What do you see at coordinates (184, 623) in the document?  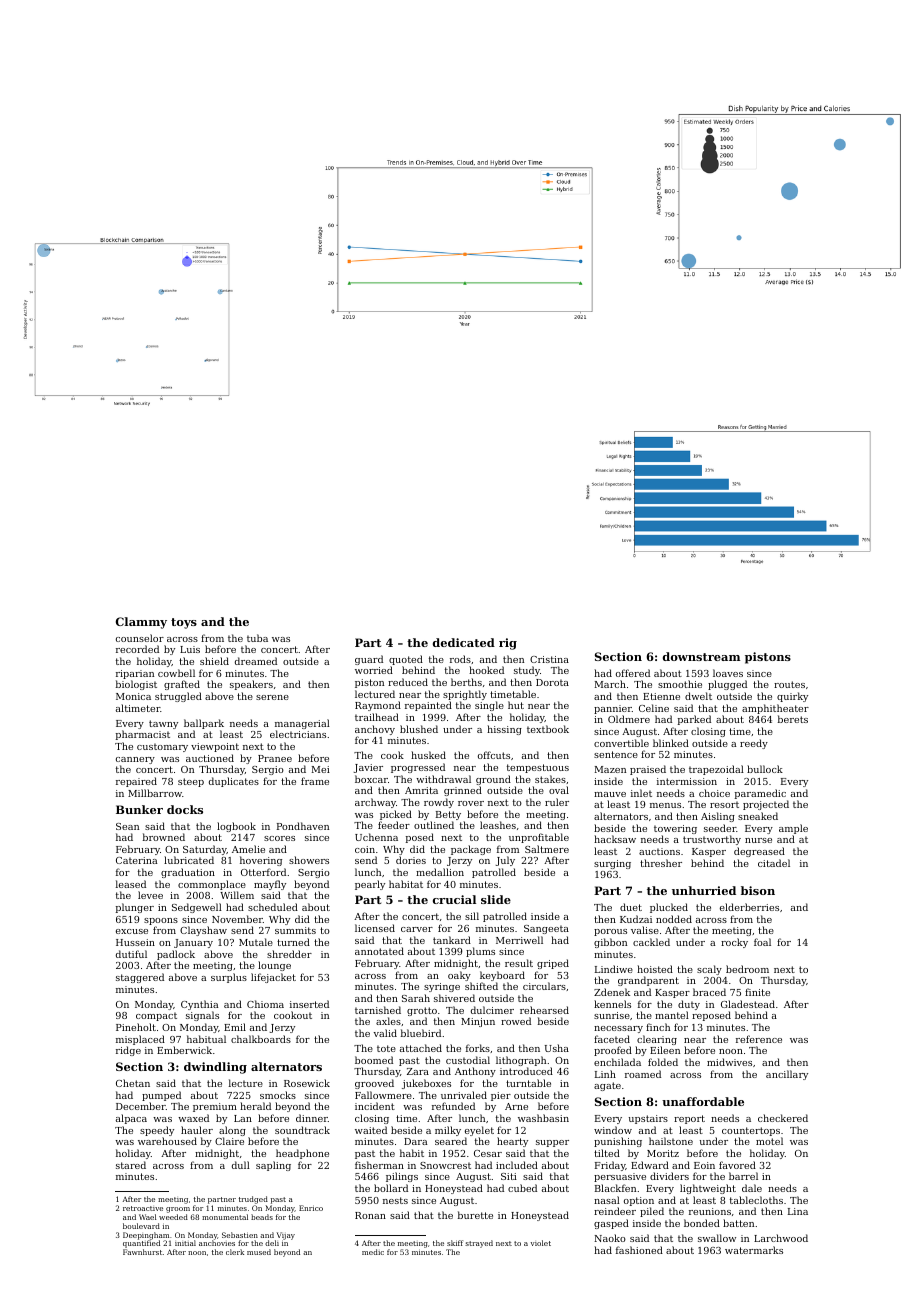 I see `toys` at bounding box center [184, 623].
